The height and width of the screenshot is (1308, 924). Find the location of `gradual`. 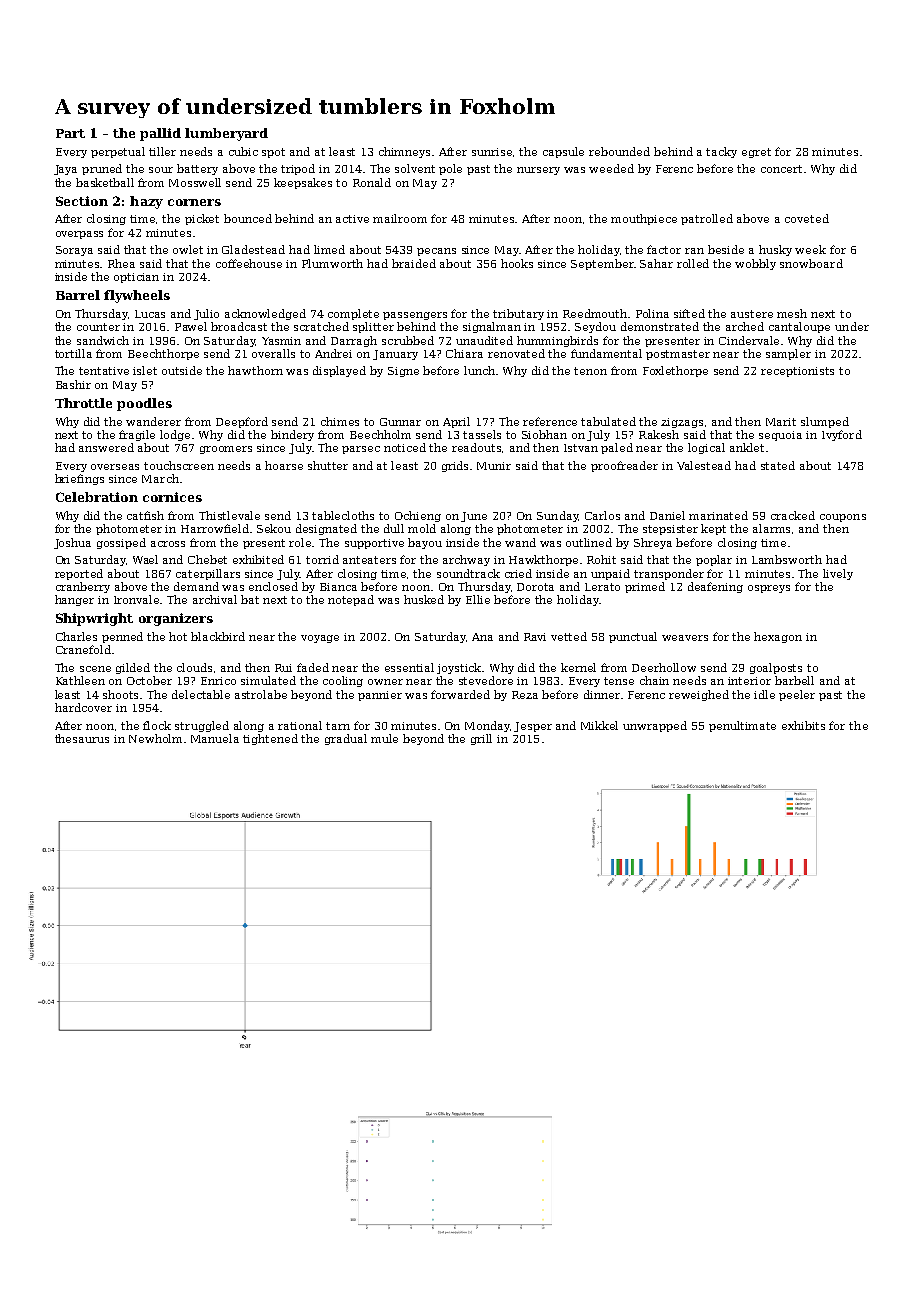

gradual is located at coordinates (346, 739).
